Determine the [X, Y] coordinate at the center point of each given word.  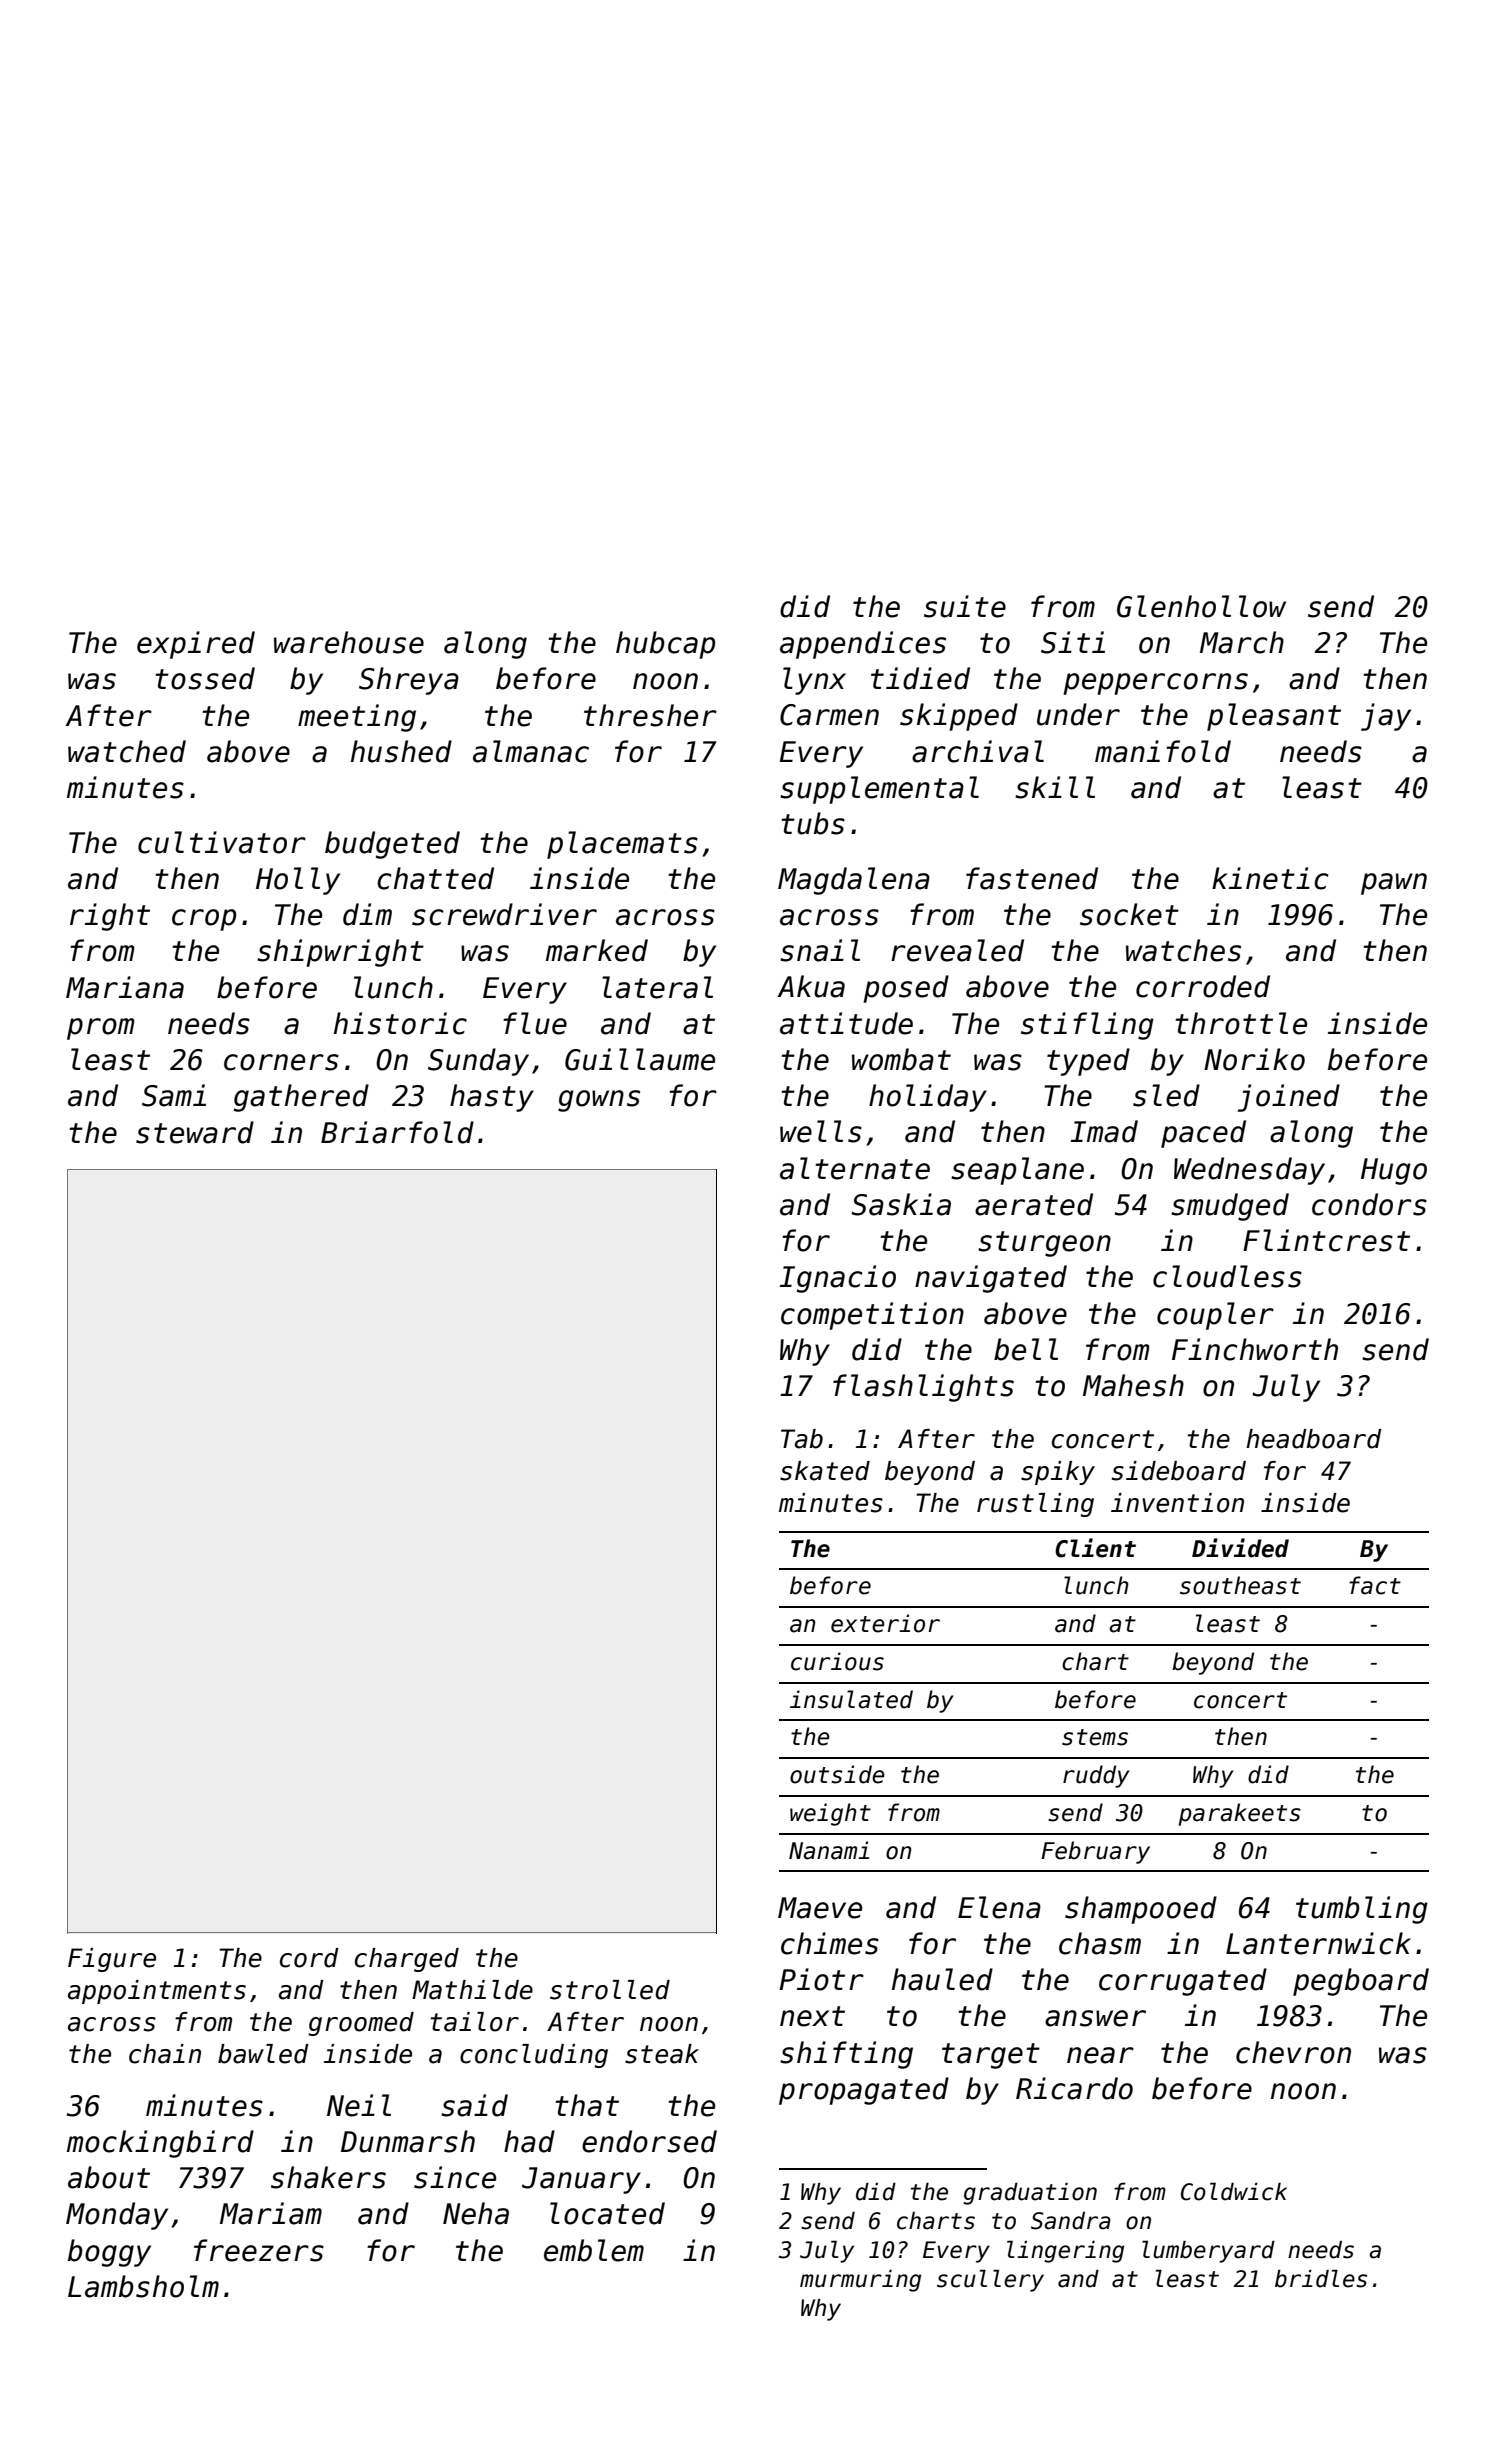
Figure [112, 1960]
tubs [813, 823]
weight [830, 1814]
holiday [928, 1098]
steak [662, 2054]
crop [204, 920]
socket [1129, 914]
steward [195, 1132]
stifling [1087, 1026]
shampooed [1141, 1910]
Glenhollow [1201, 606]
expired [196, 645]
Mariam [271, 2213]
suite [965, 606]
